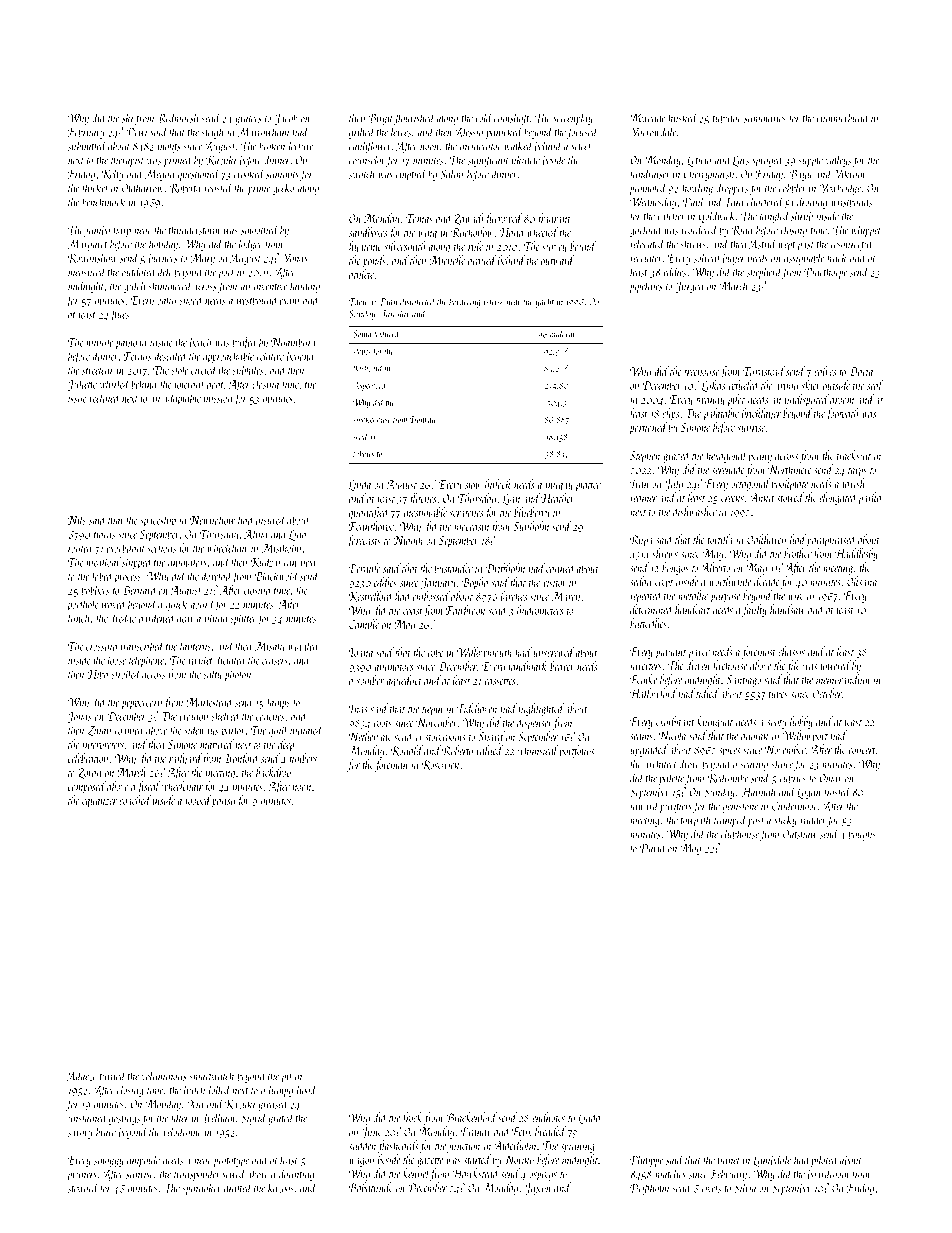 This screenshot has width=952, height=1233. What do you see at coordinates (573, 118) in the screenshot?
I see `screenplay` at bounding box center [573, 118].
